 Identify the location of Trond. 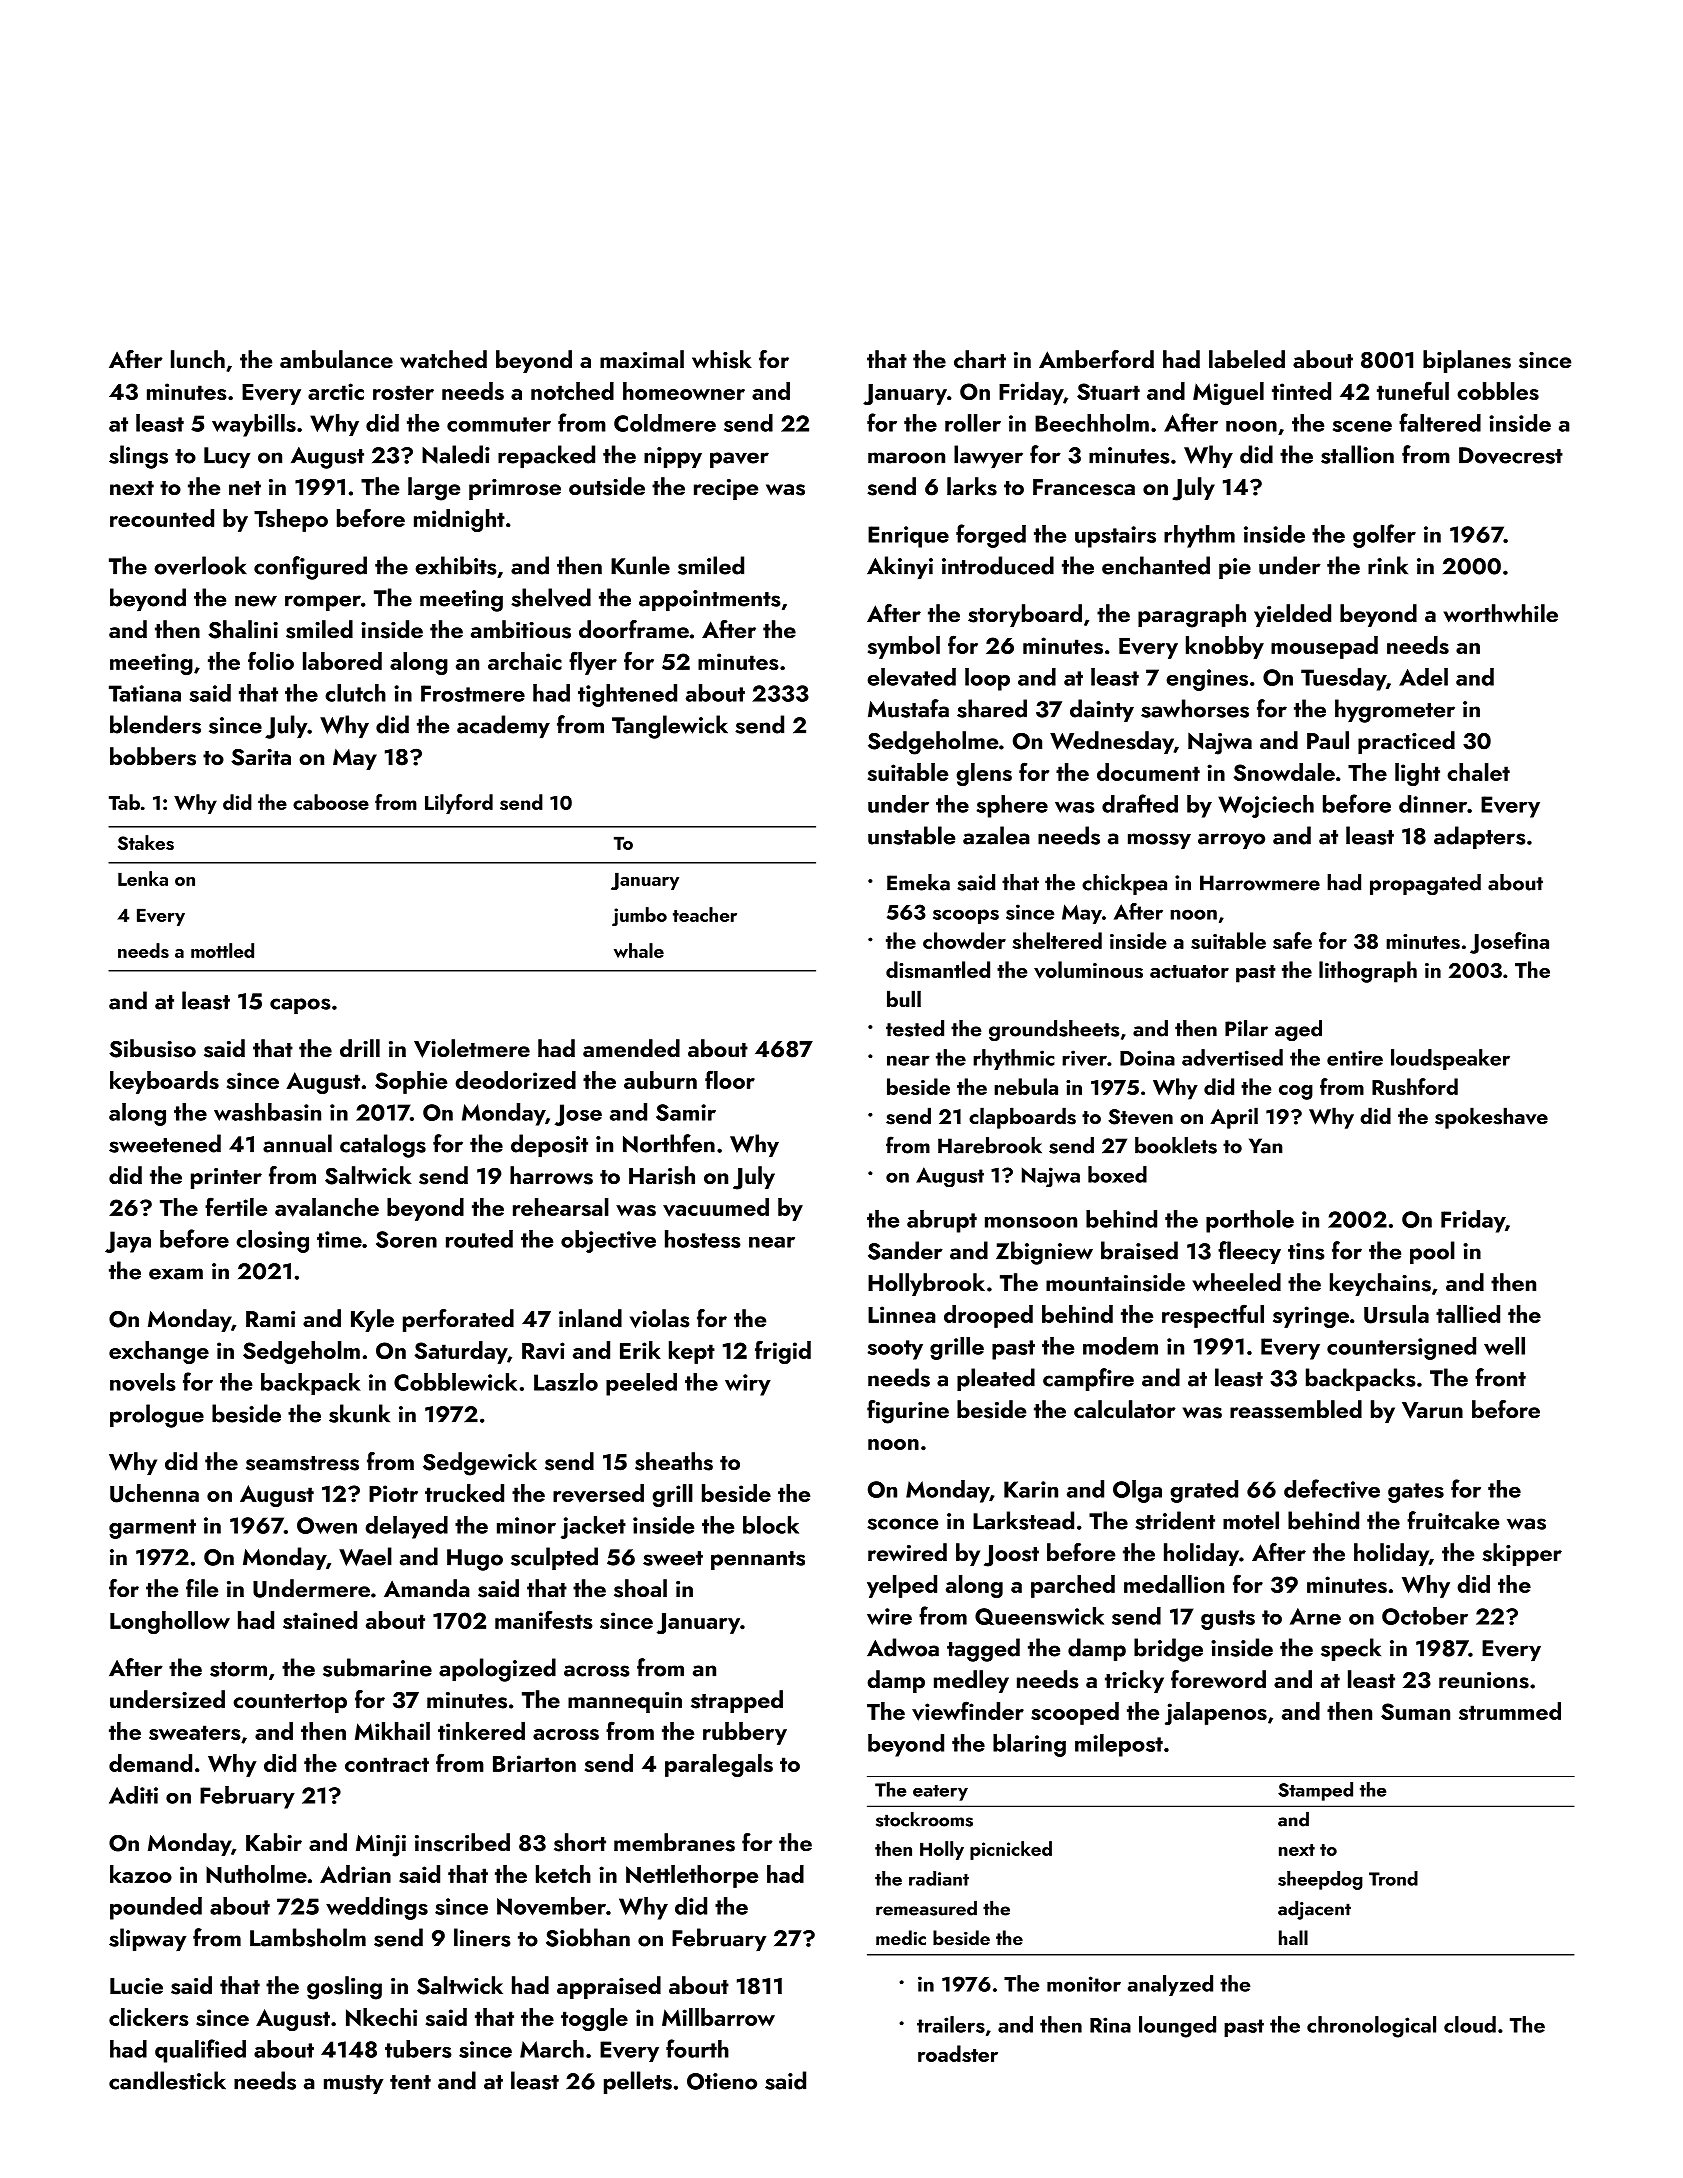
(1393, 1878).
